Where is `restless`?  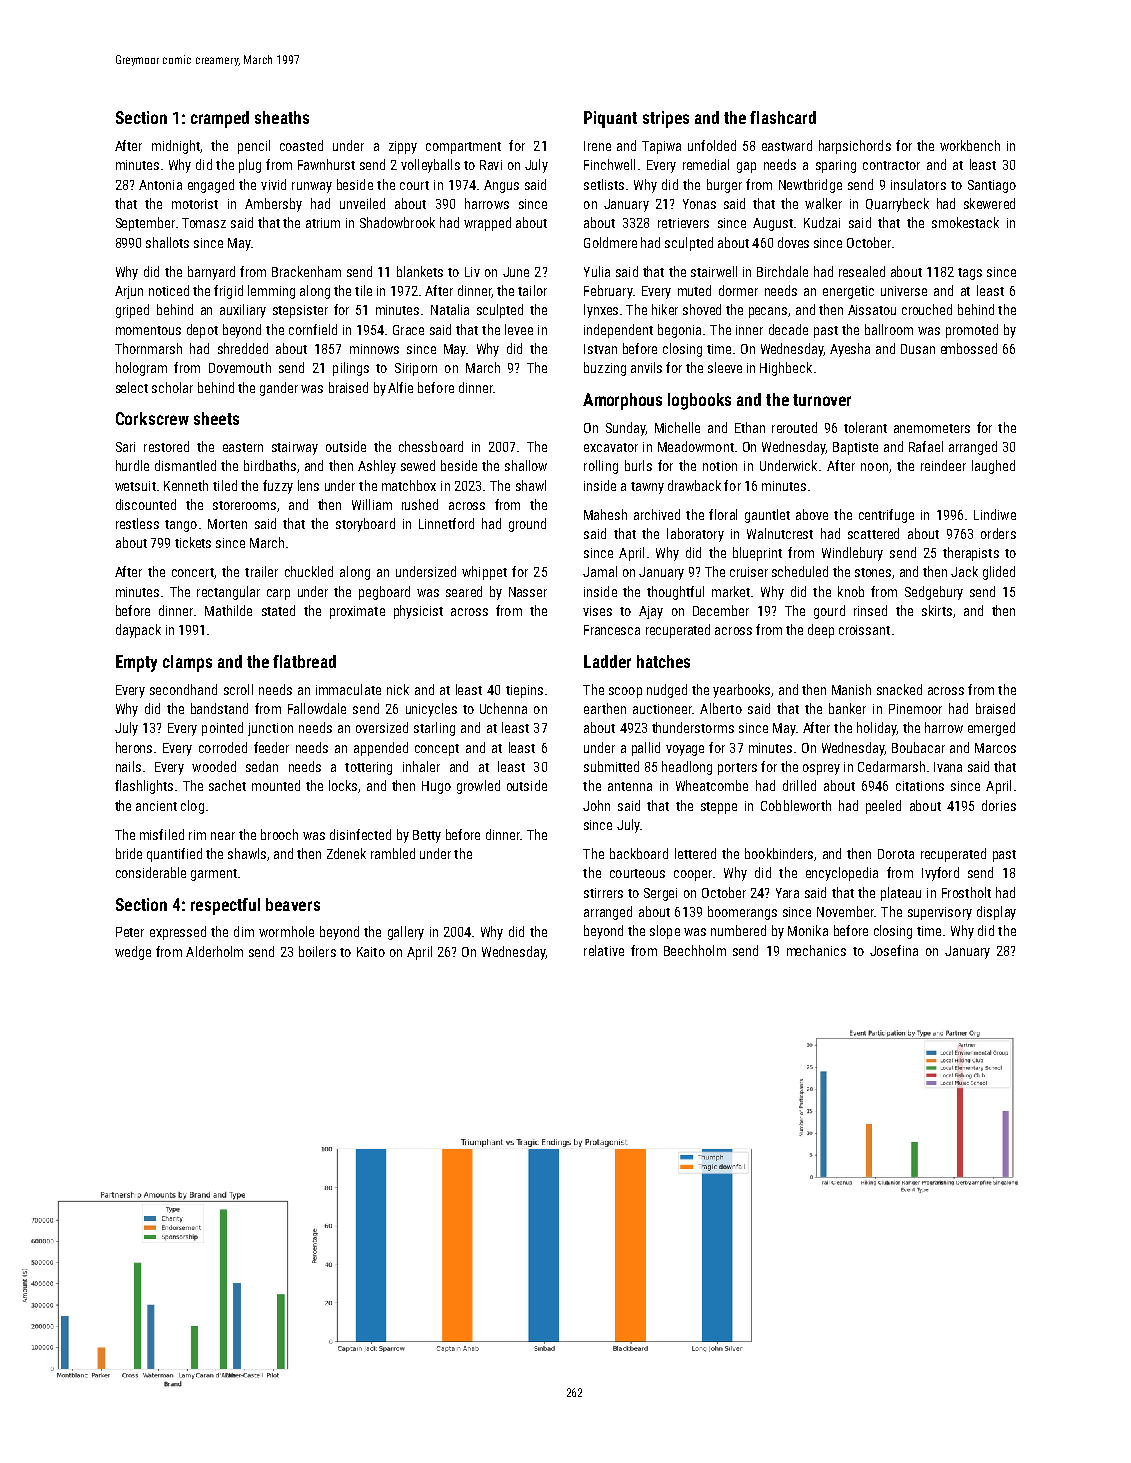 restless is located at coordinates (137, 523).
